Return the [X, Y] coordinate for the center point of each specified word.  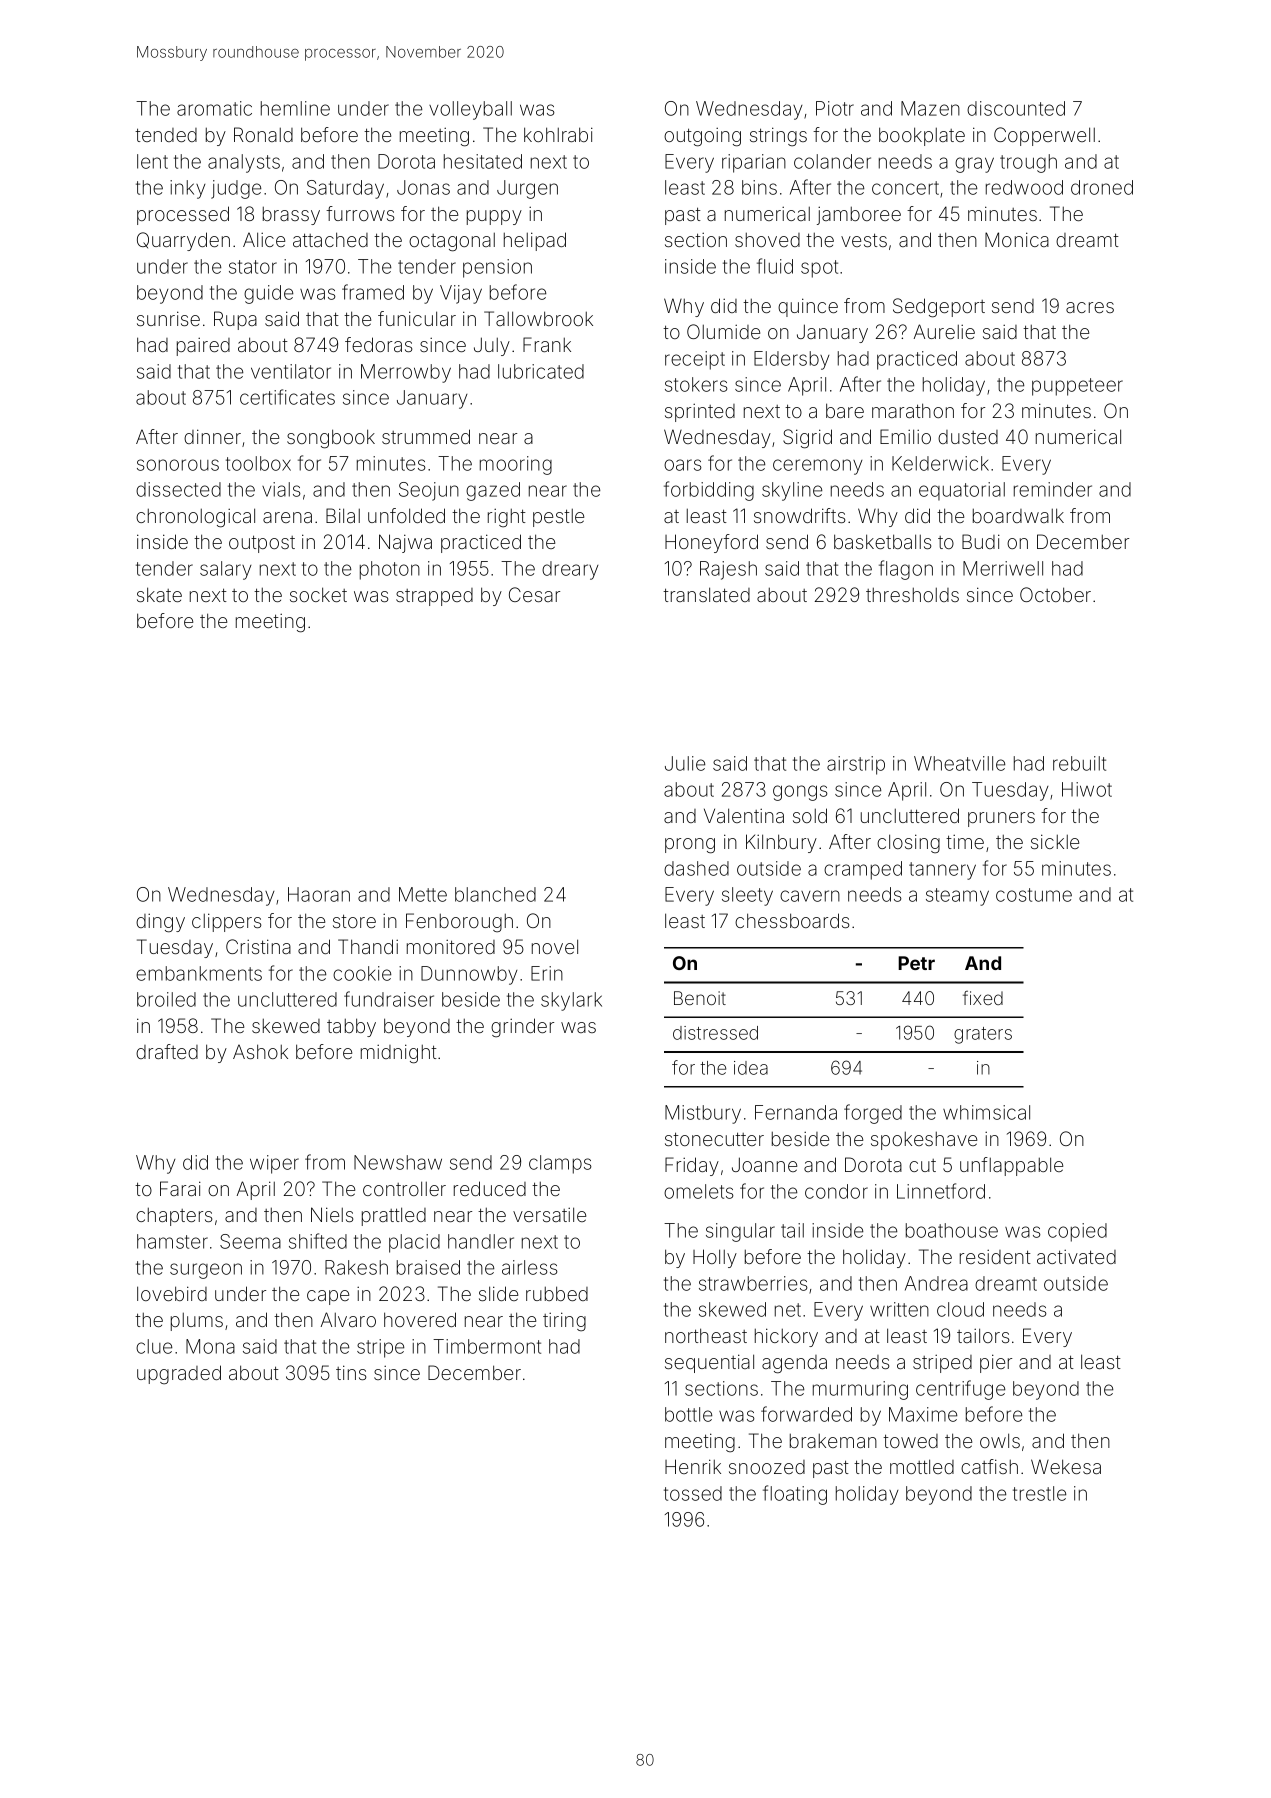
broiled [166, 999]
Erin [547, 973]
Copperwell [1044, 136]
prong [690, 846]
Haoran [319, 894]
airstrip [856, 765]
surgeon [206, 1271]
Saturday [345, 189]
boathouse [952, 1230]
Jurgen [527, 189]
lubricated [541, 371]
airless [530, 1267]
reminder [1053, 489]
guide [268, 294]
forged [873, 1114]
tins [351, 1372]
